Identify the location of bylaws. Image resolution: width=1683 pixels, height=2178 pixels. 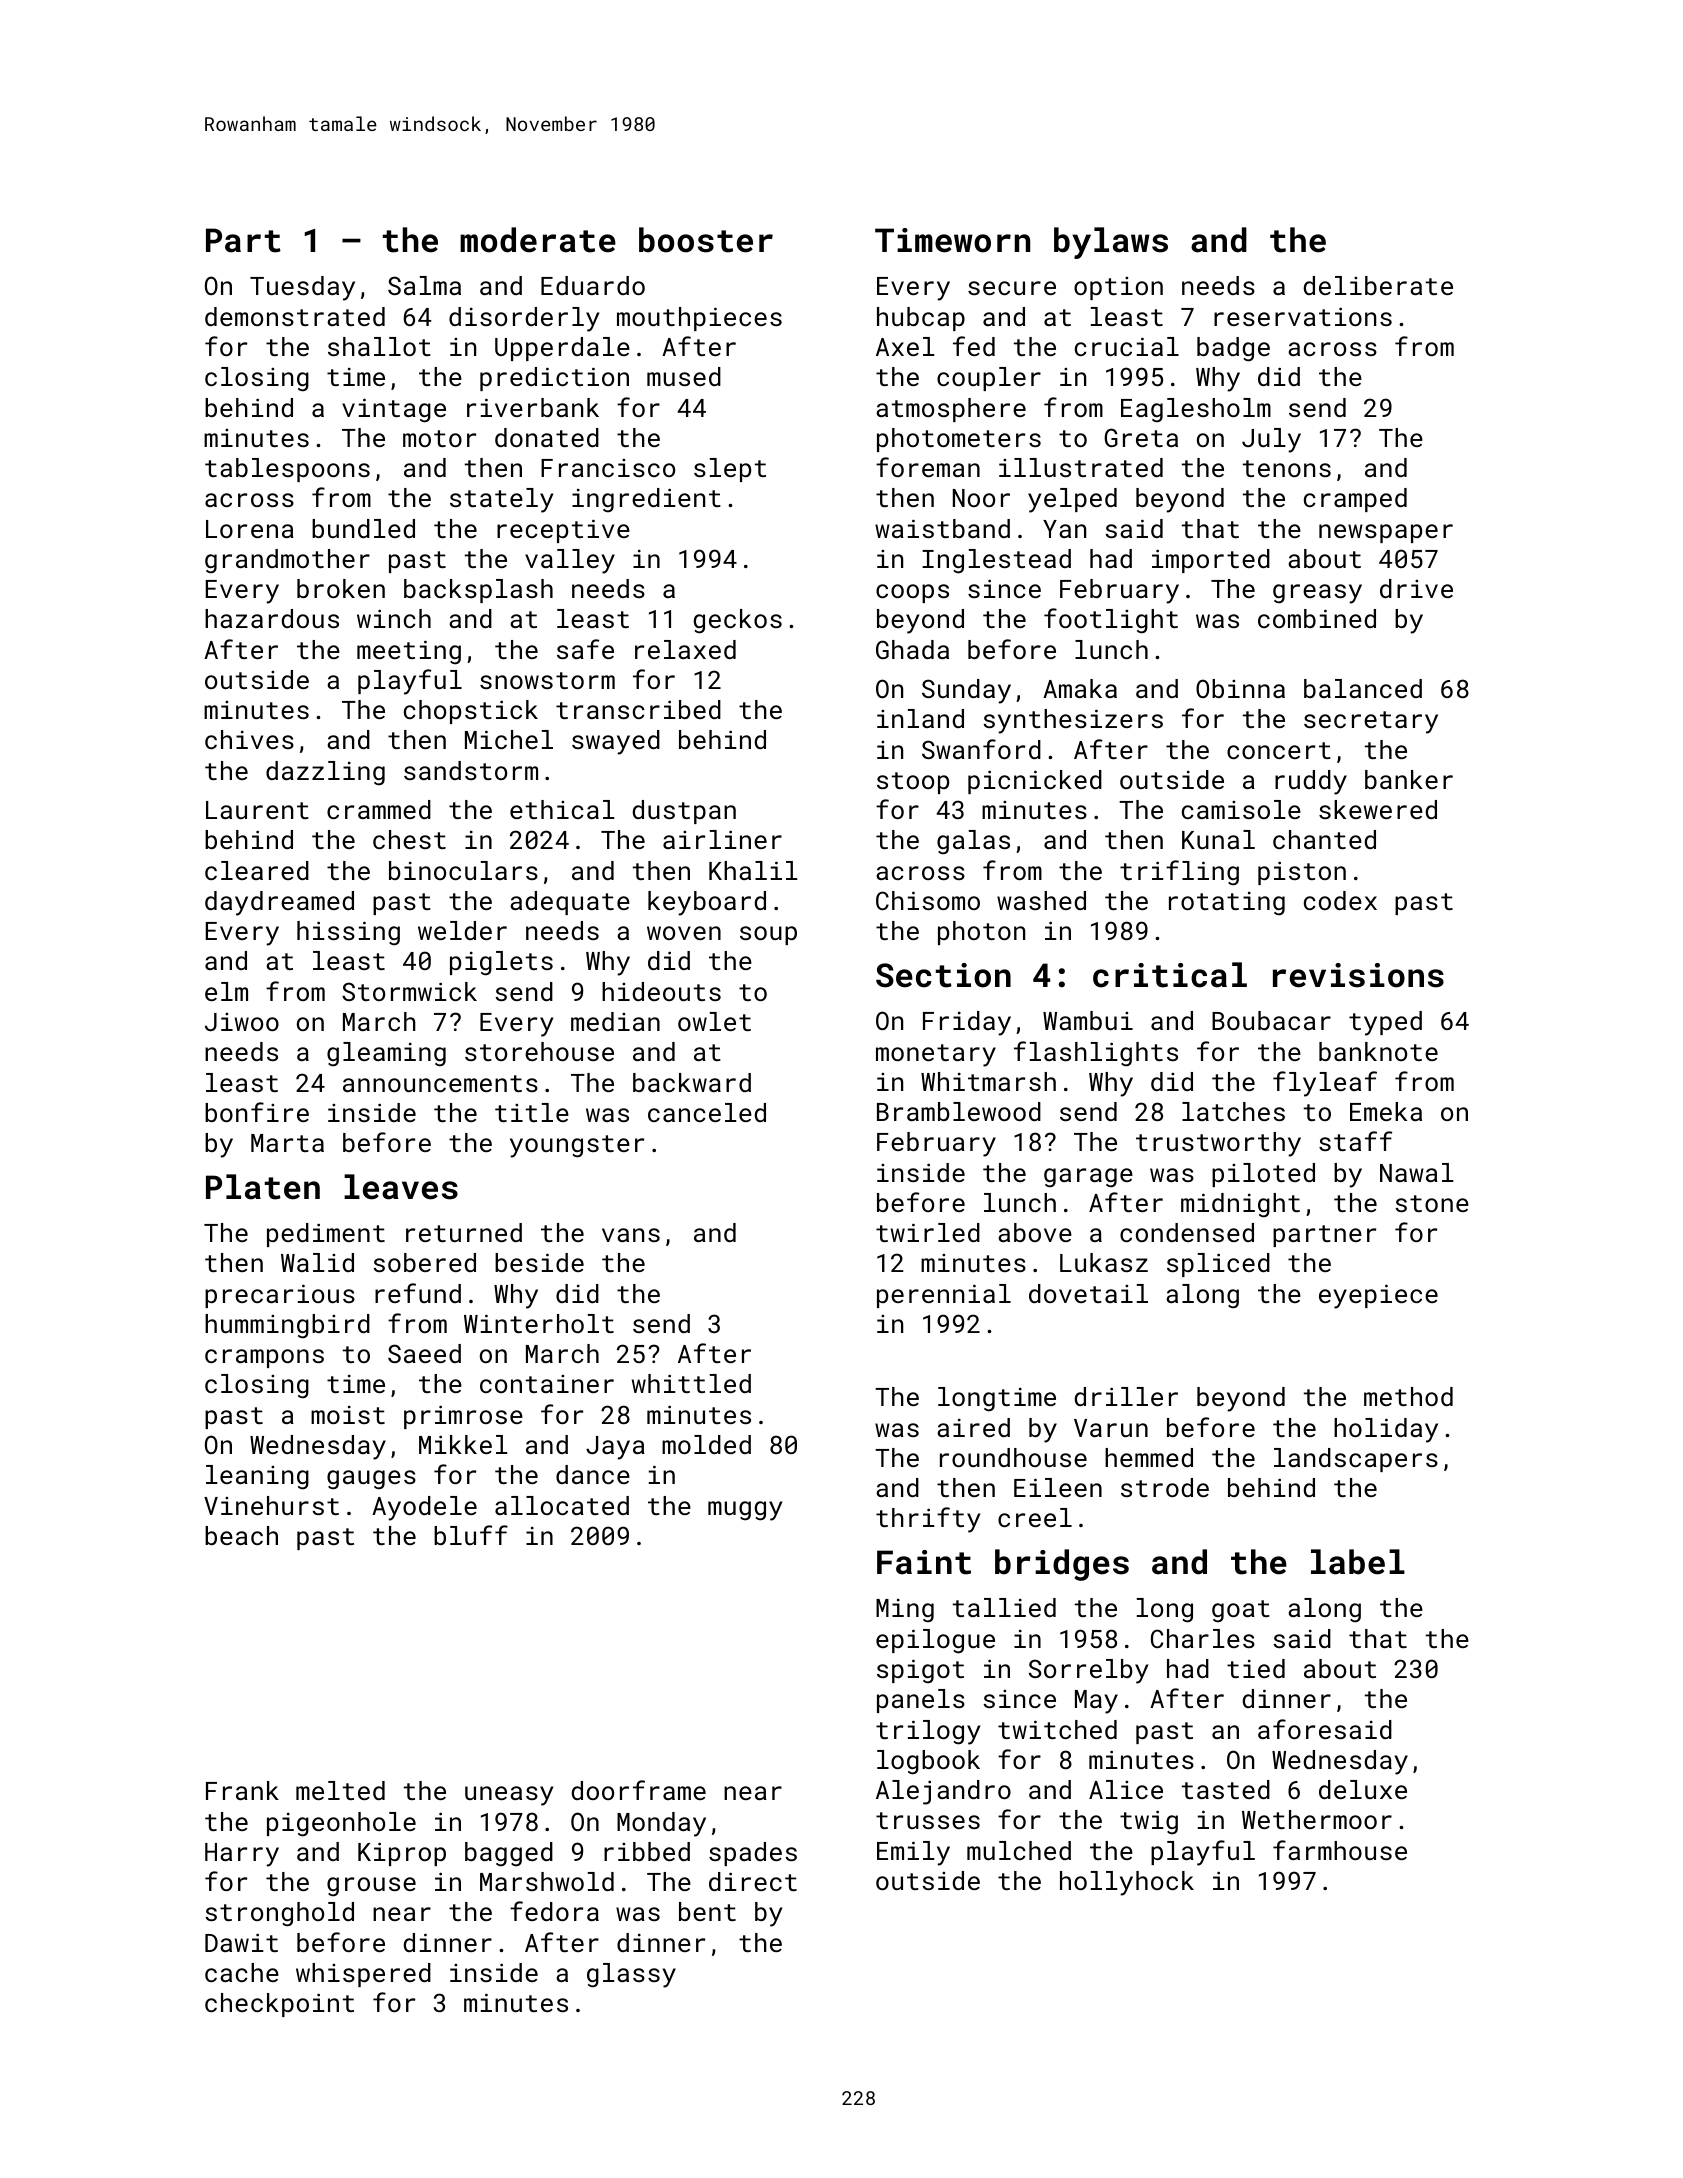
(1111, 243).
